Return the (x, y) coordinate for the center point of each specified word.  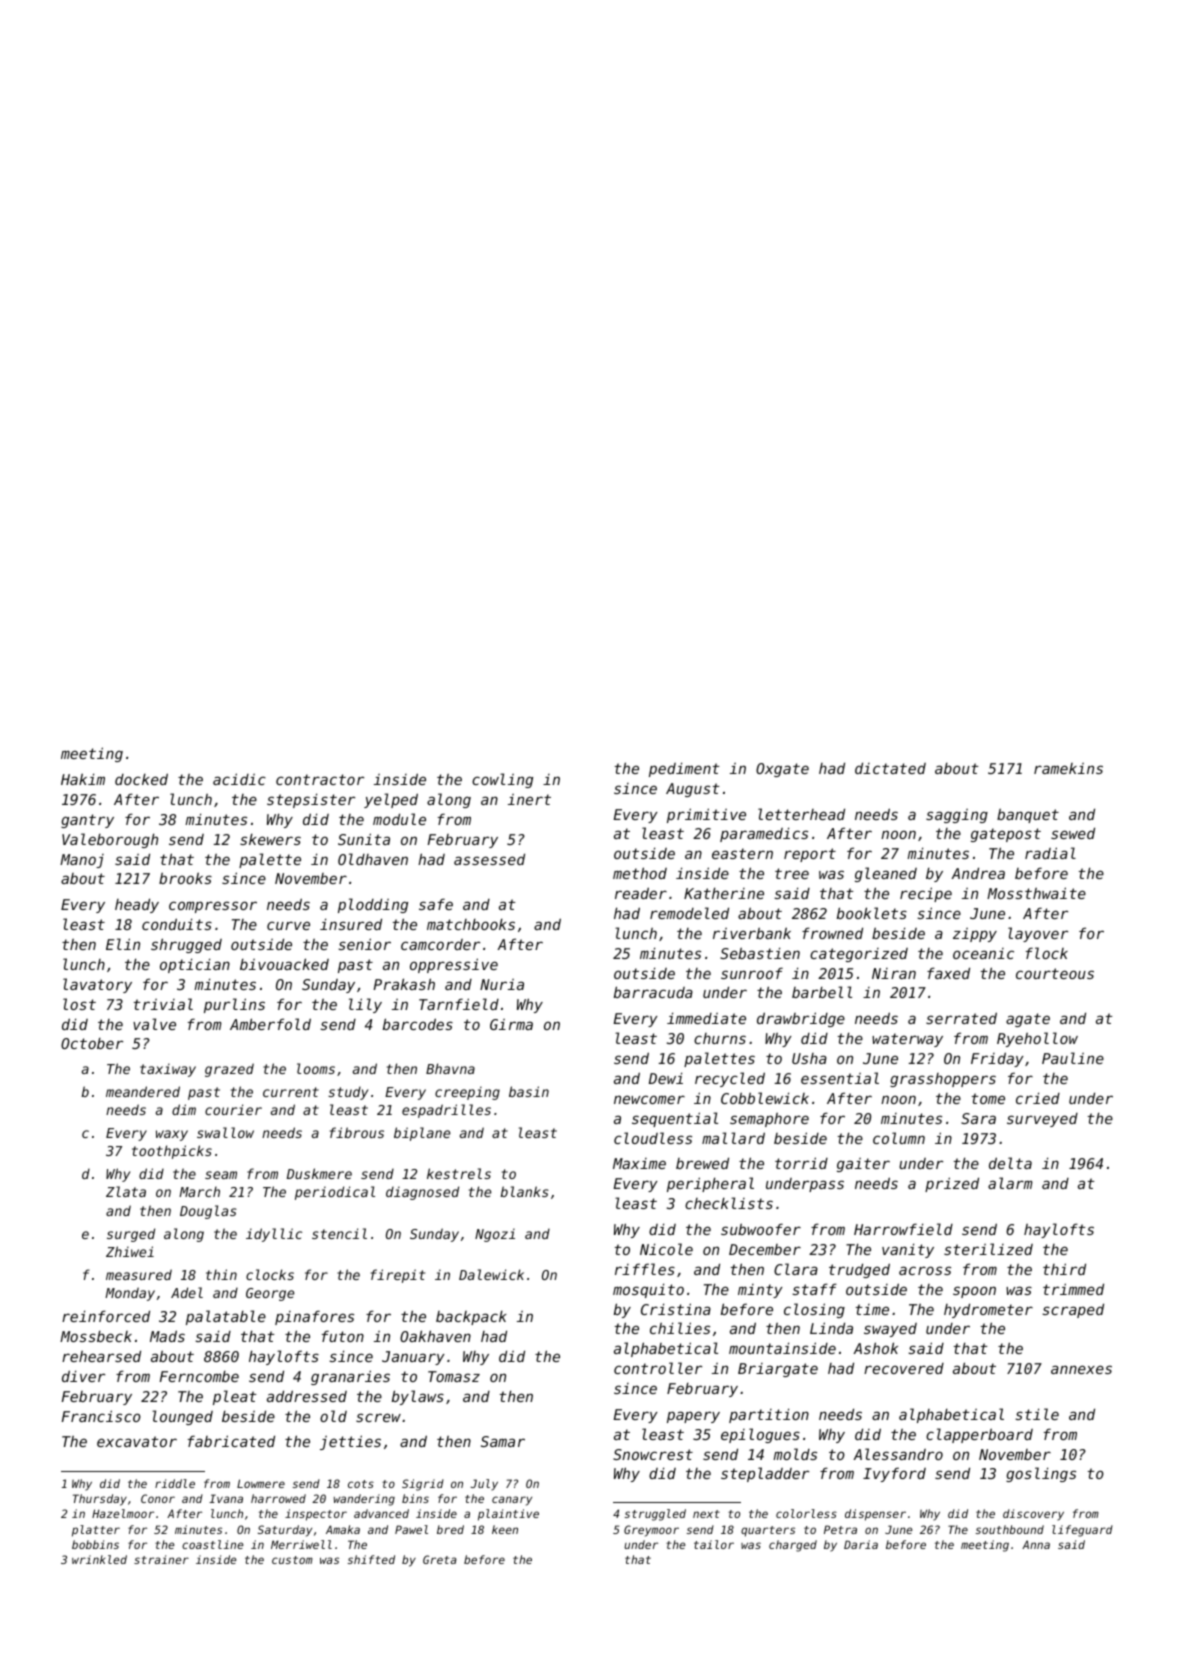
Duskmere (319, 1173)
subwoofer (761, 1229)
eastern (742, 853)
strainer (161, 1559)
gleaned (886, 874)
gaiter (863, 1165)
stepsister (311, 800)
